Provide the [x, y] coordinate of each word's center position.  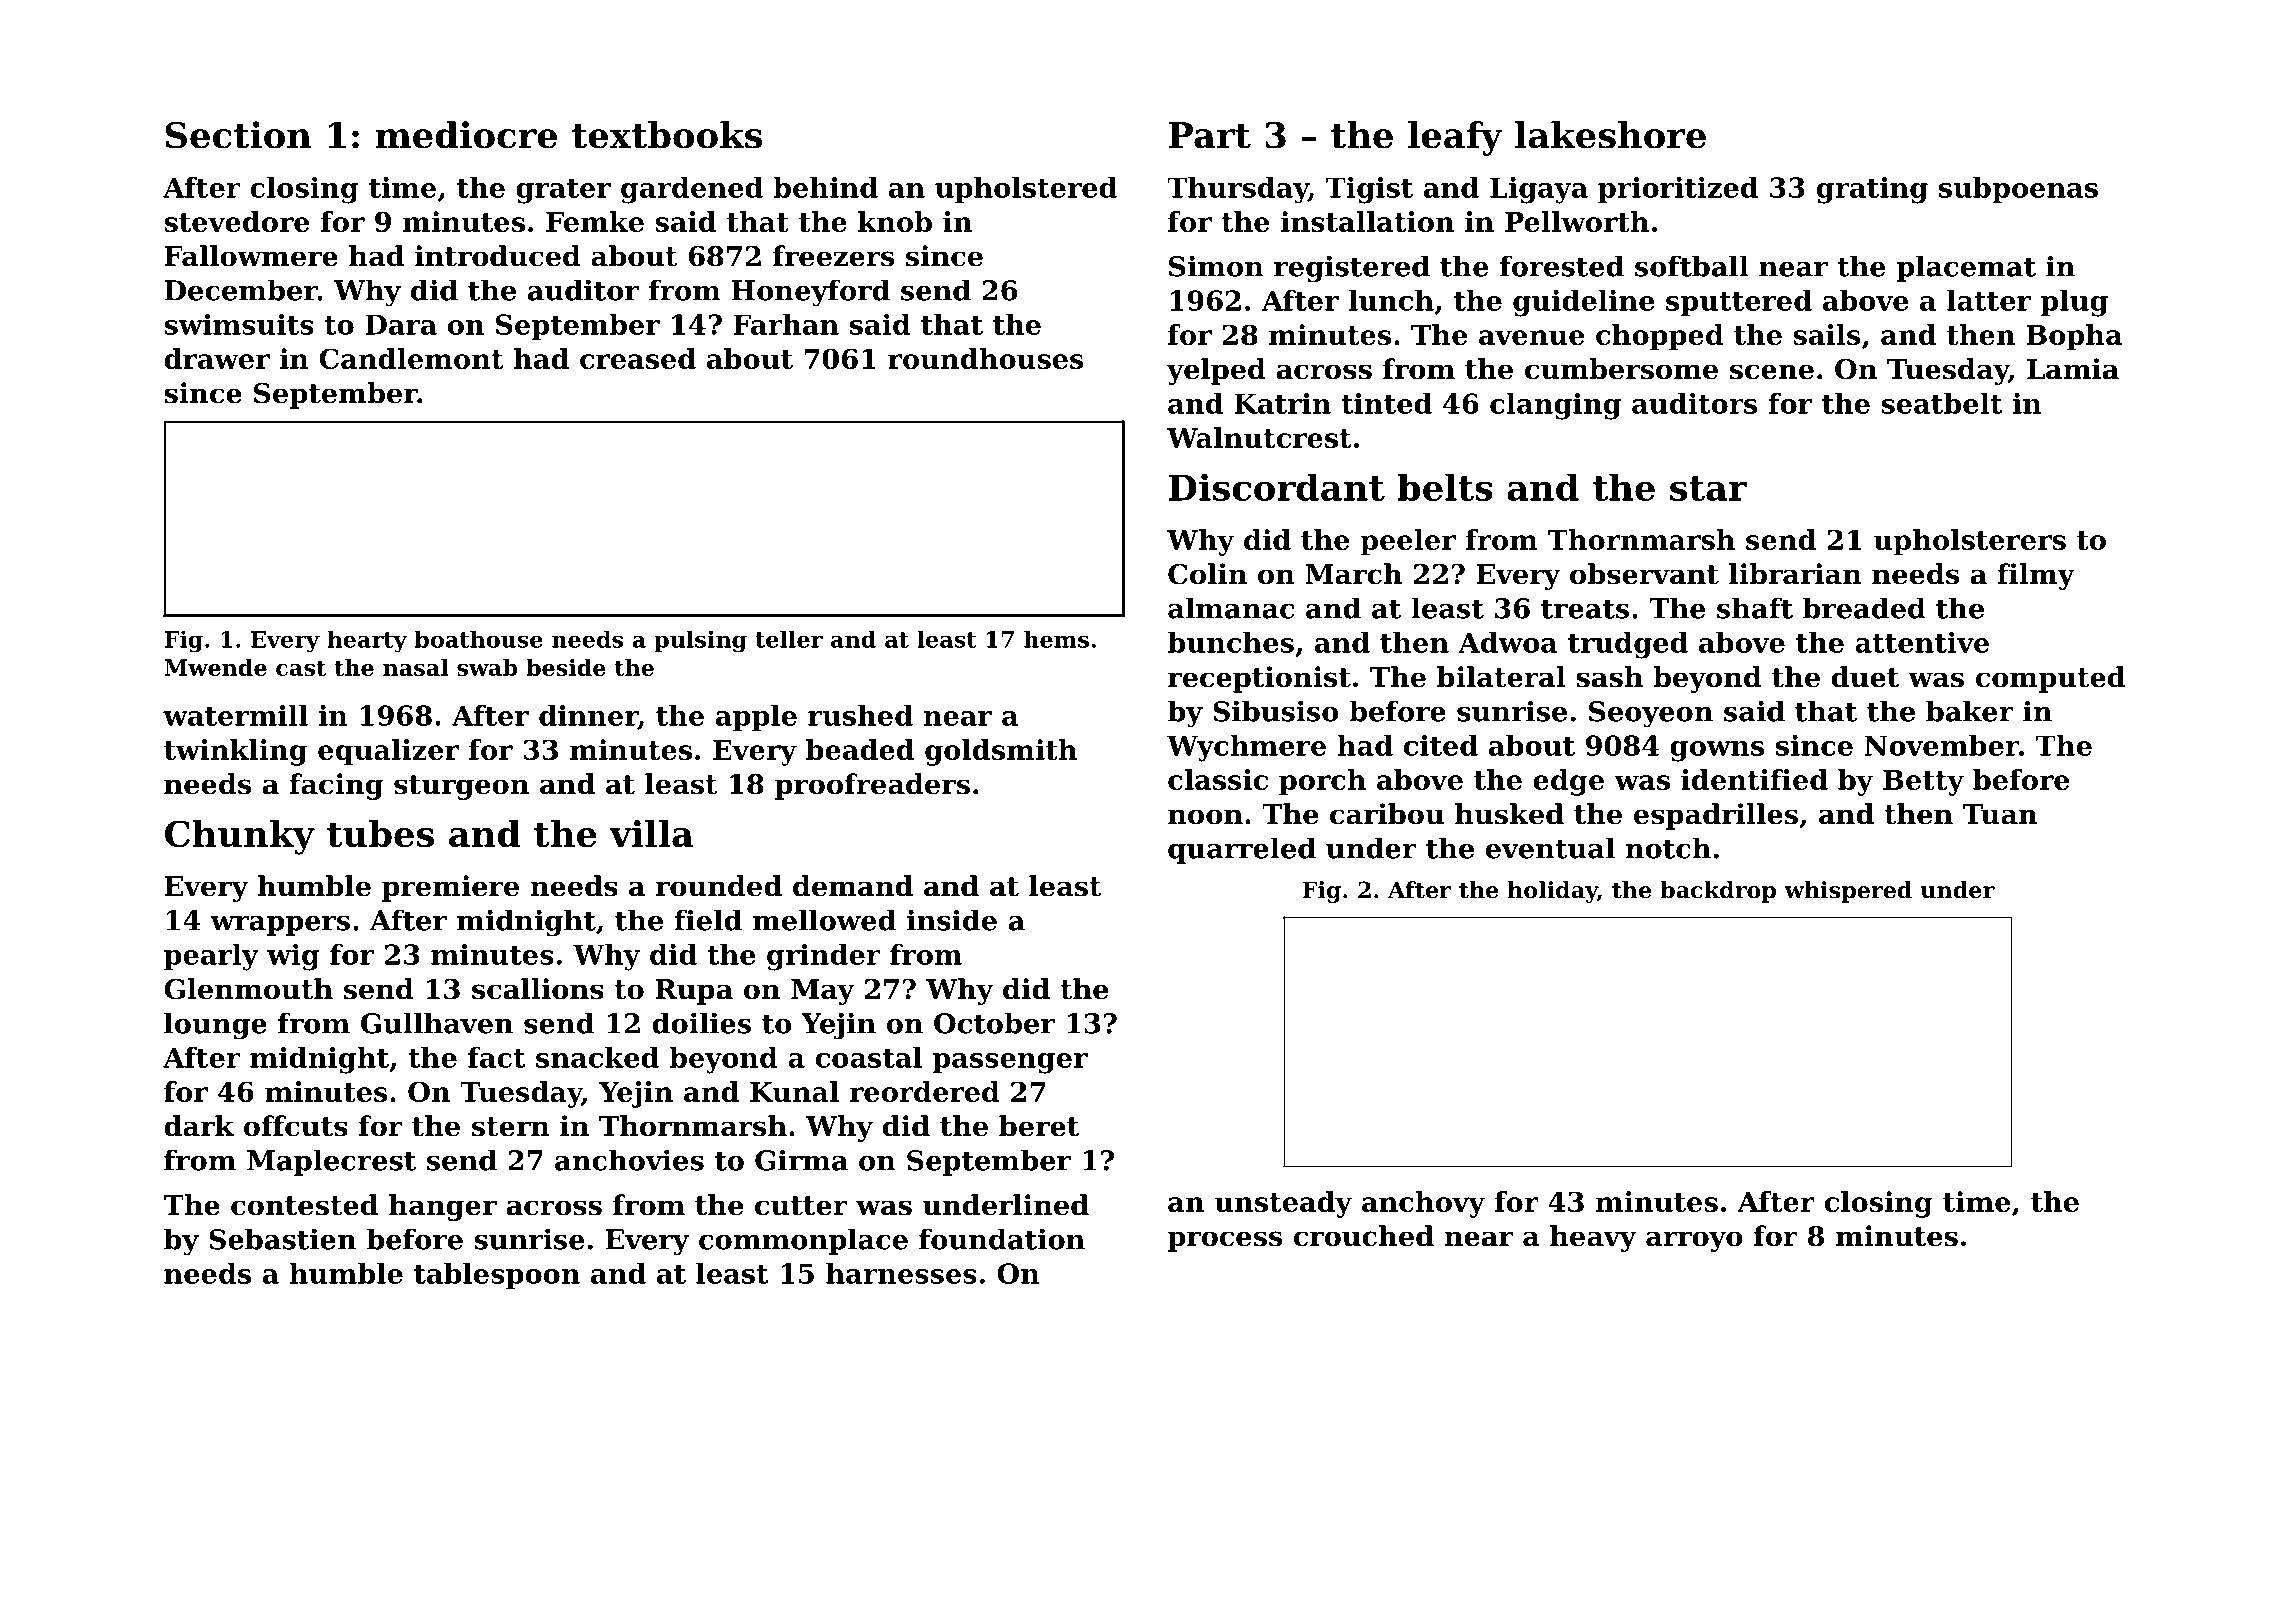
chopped [1660, 337]
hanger [443, 1207]
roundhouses [985, 358]
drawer [217, 358]
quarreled [1242, 850]
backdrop [1718, 892]
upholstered [1026, 190]
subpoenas [2018, 190]
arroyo [1694, 1241]
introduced [498, 256]
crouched [1364, 1236]
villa [651, 833]
